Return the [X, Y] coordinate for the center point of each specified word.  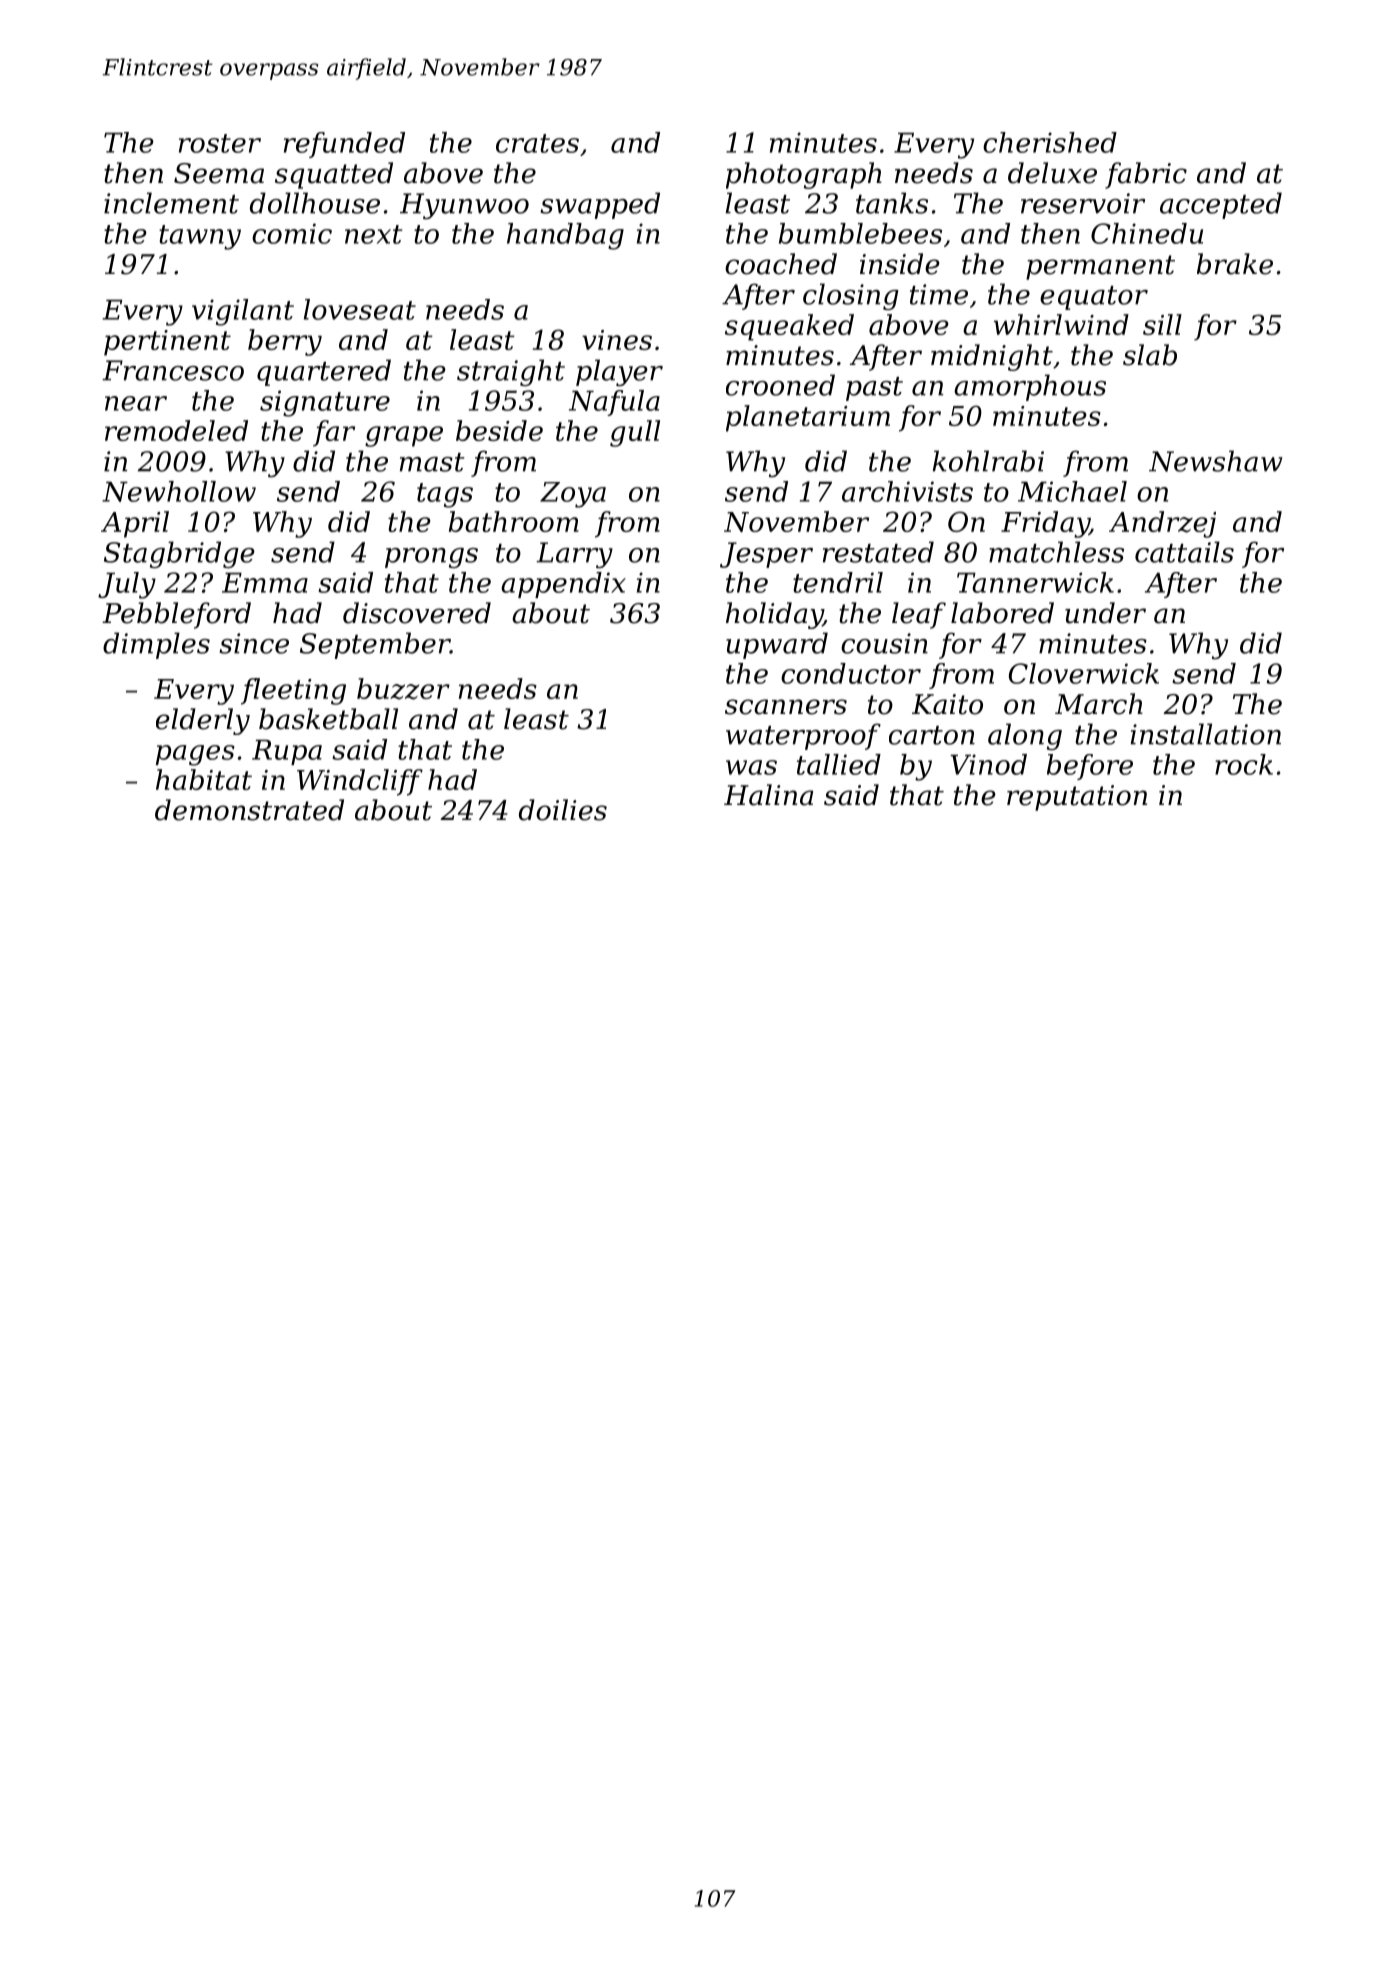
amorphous [1030, 387]
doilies [563, 810]
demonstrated [249, 810]
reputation [1077, 798]
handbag [565, 236]
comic [292, 233]
